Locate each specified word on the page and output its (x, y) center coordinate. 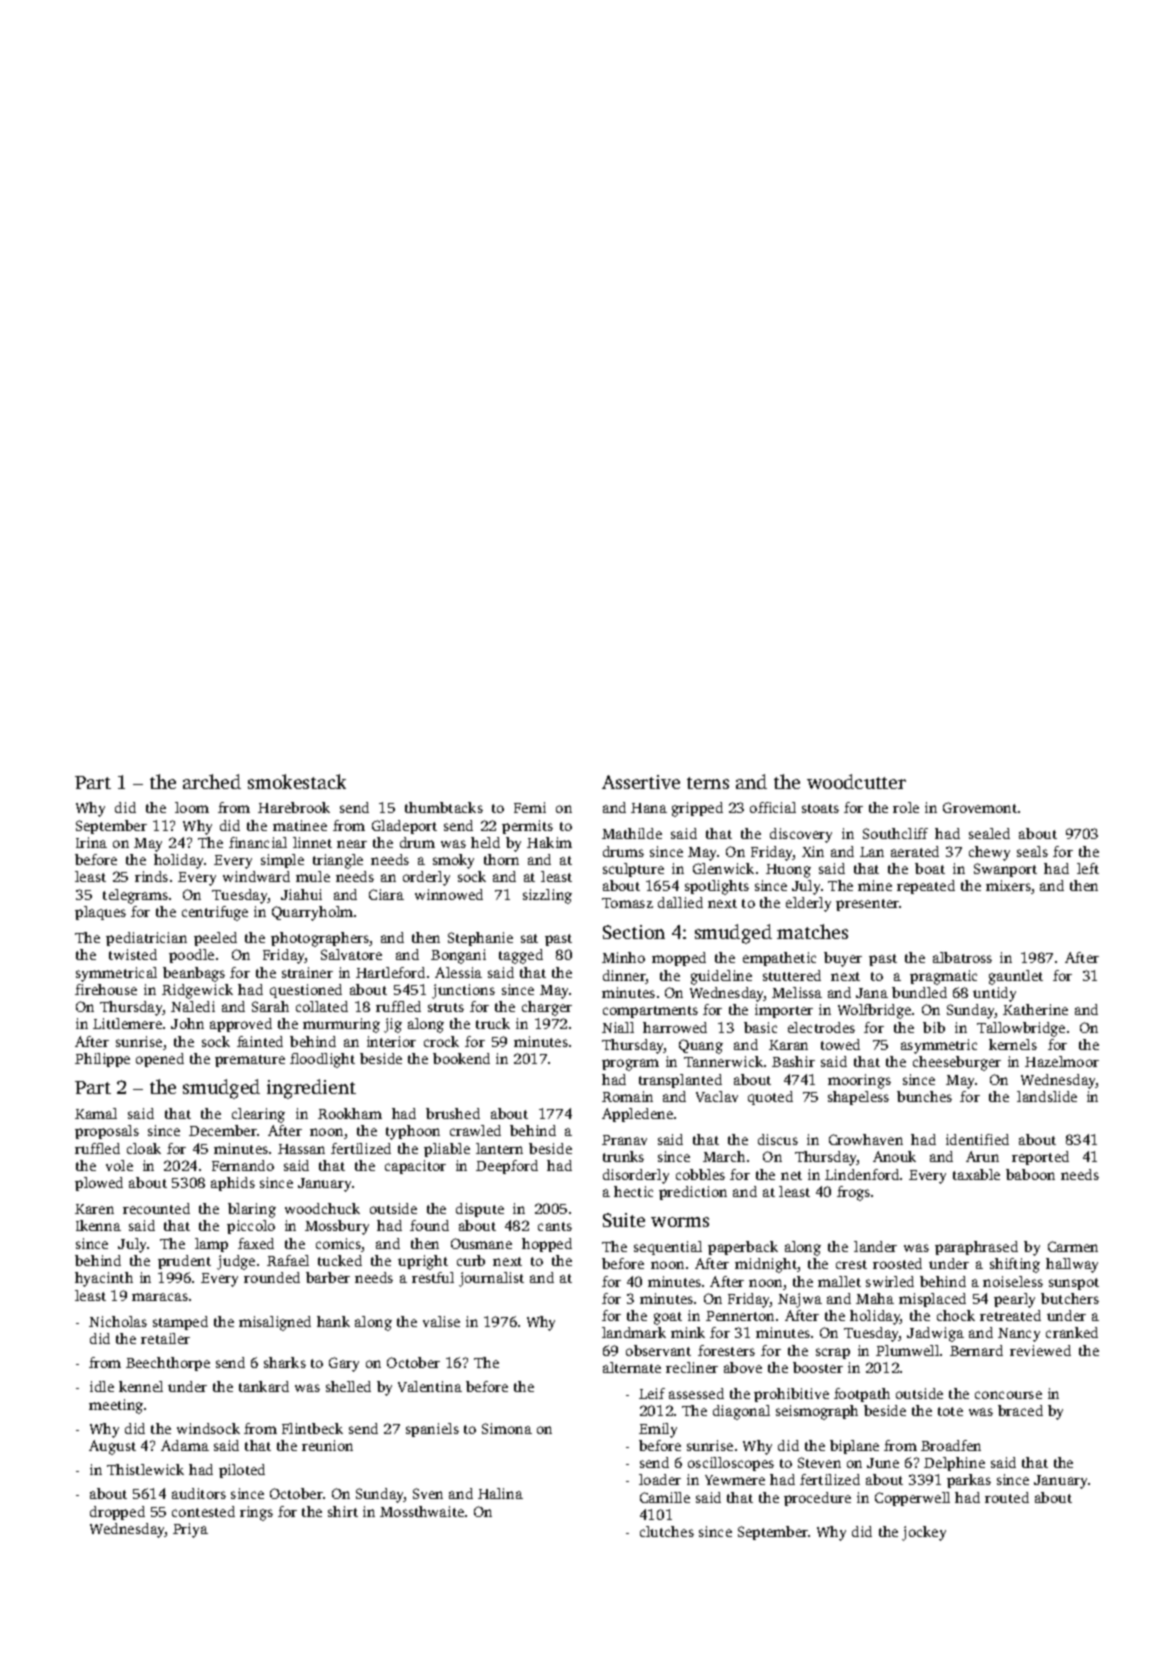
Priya (190, 1530)
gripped (697, 809)
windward (256, 876)
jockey (924, 1533)
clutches (667, 1531)
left (1088, 868)
